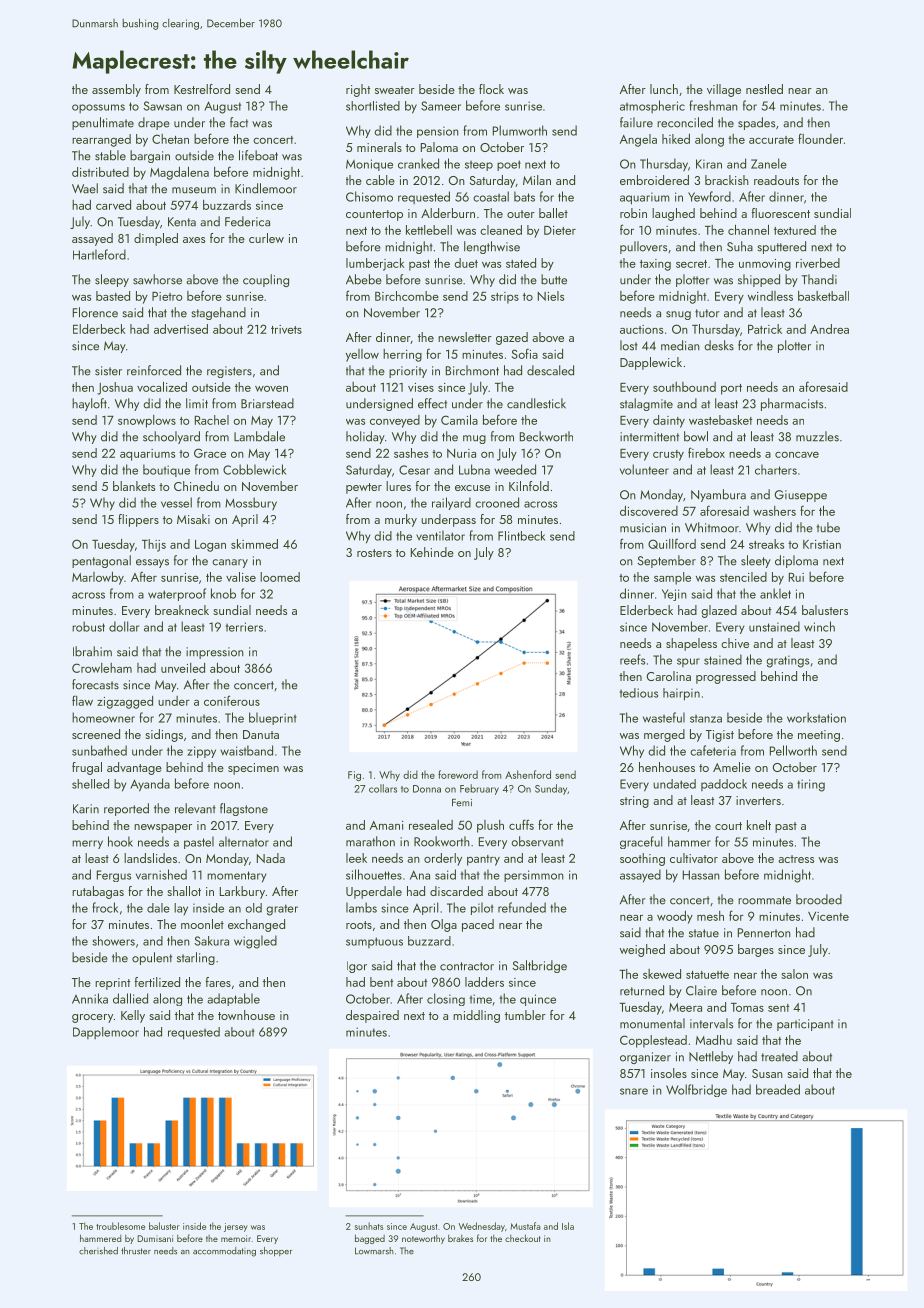  Describe the element at coordinates (120, 1226) in the screenshot. I see `troublesome` at that location.
